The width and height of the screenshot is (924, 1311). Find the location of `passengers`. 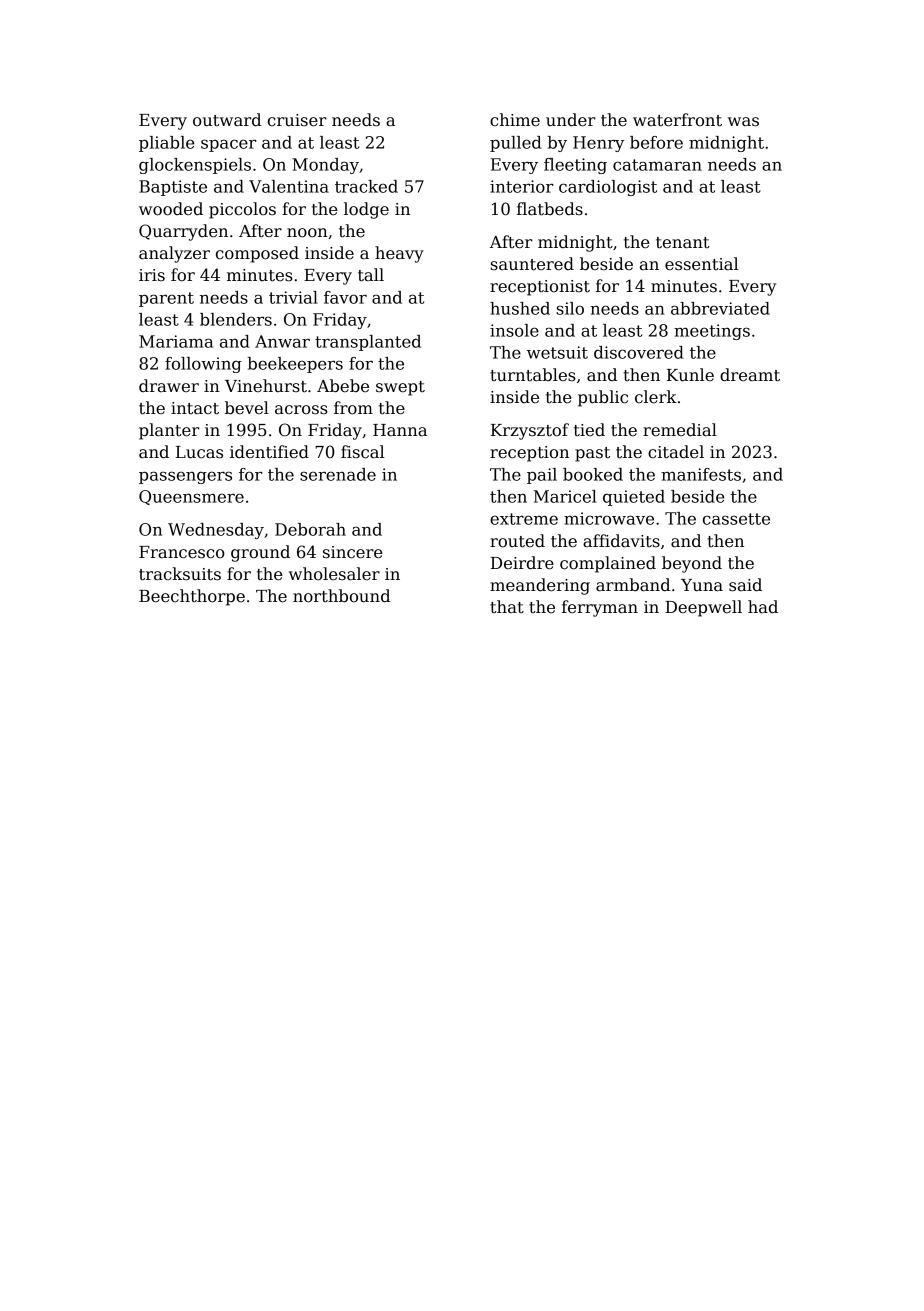

passengers is located at coordinates (185, 477).
